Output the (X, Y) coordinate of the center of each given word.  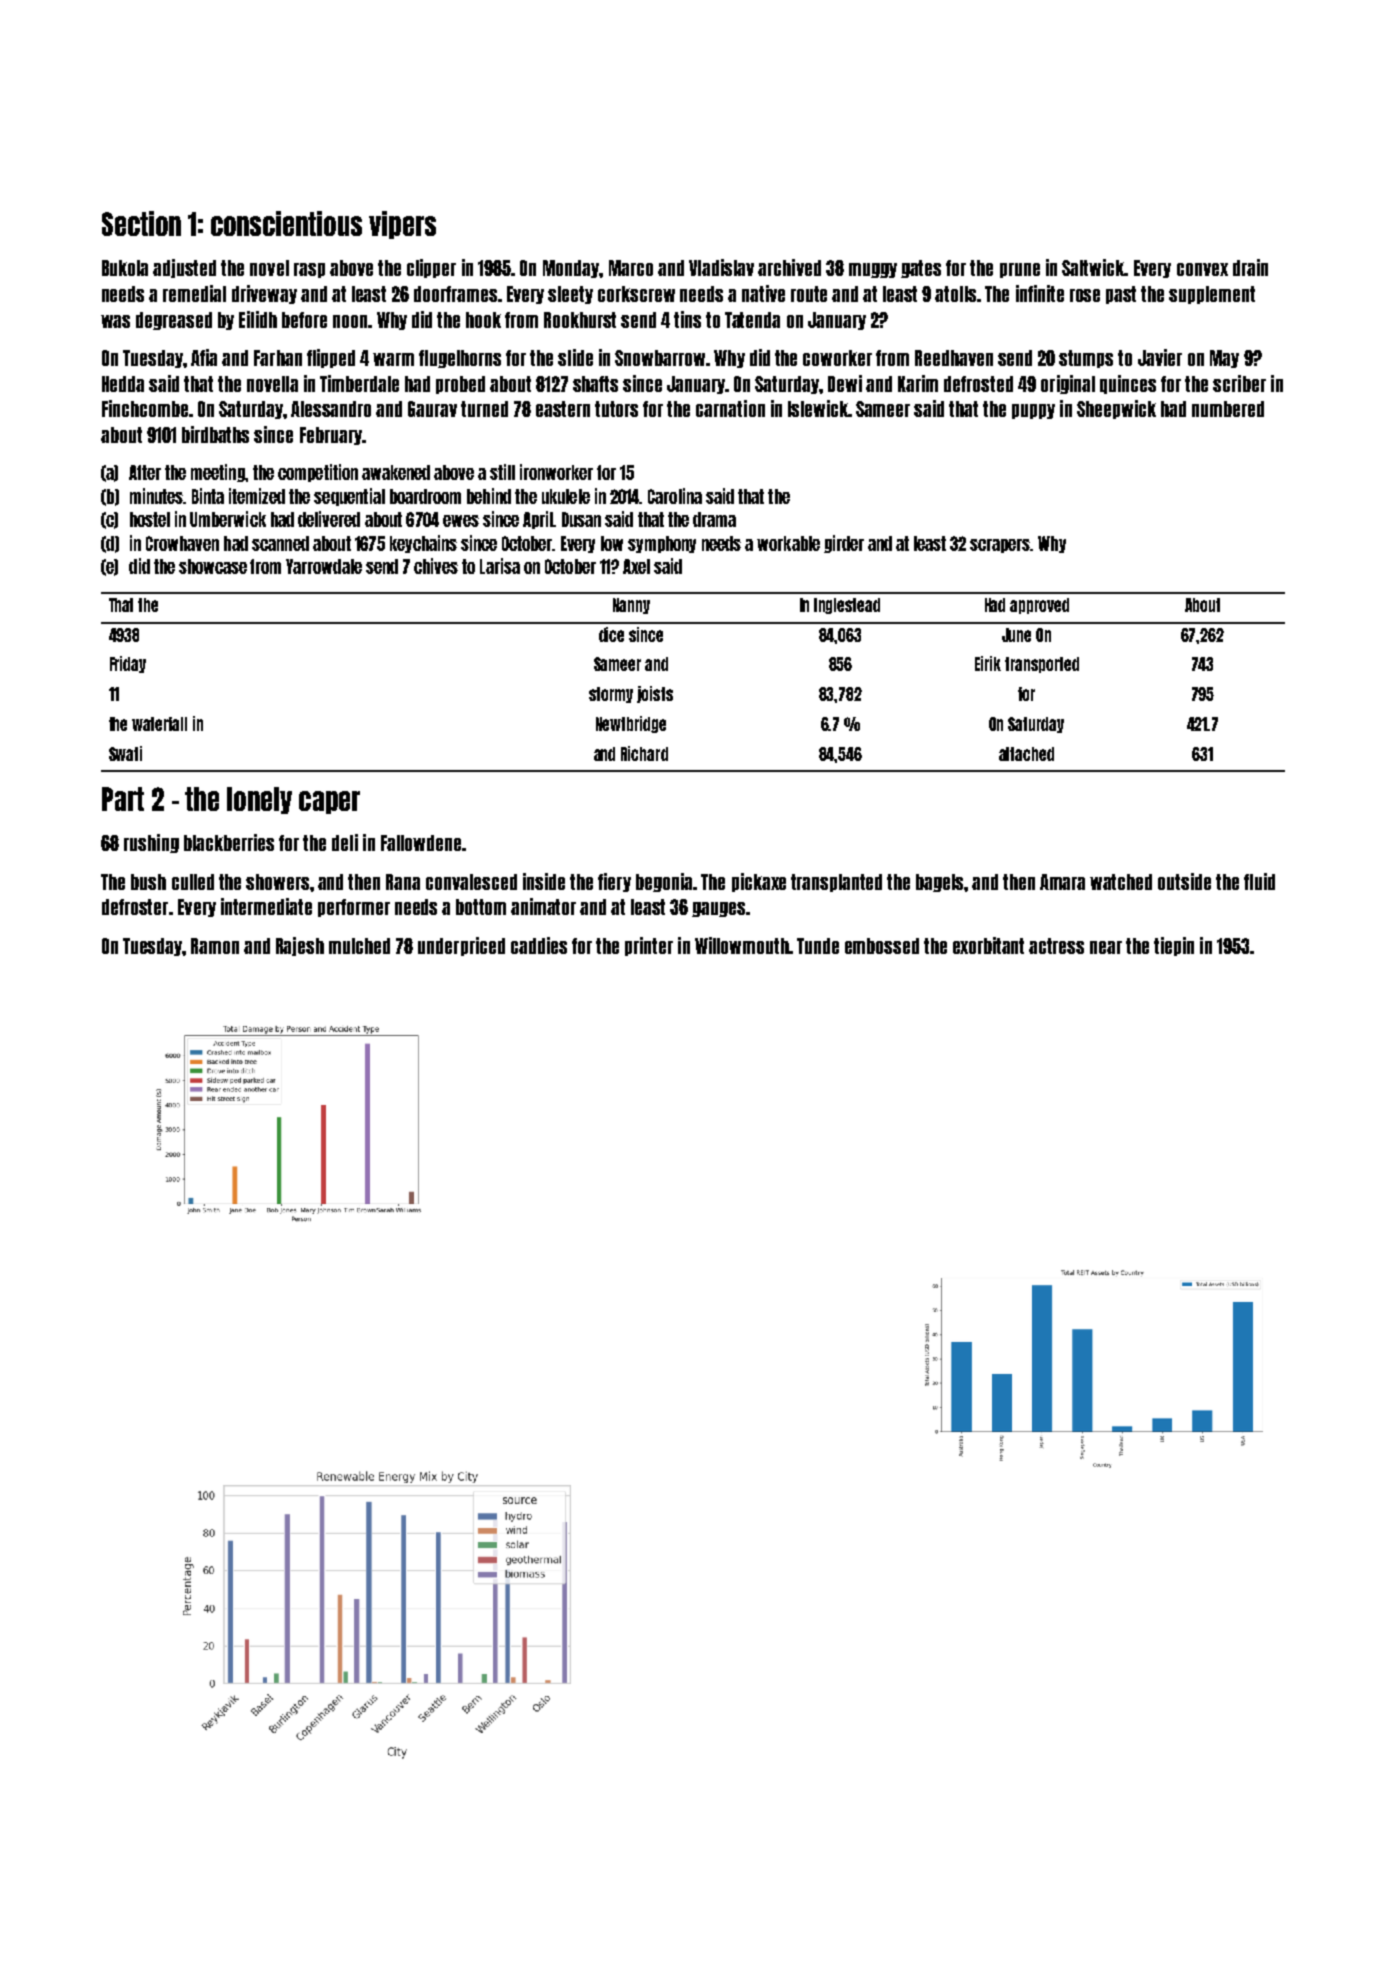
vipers (402, 225)
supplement (1212, 295)
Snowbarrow (660, 358)
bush (148, 882)
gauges (719, 909)
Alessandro (331, 409)
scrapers (1000, 546)
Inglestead (847, 606)
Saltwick (1093, 267)
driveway (264, 294)
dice (611, 634)
